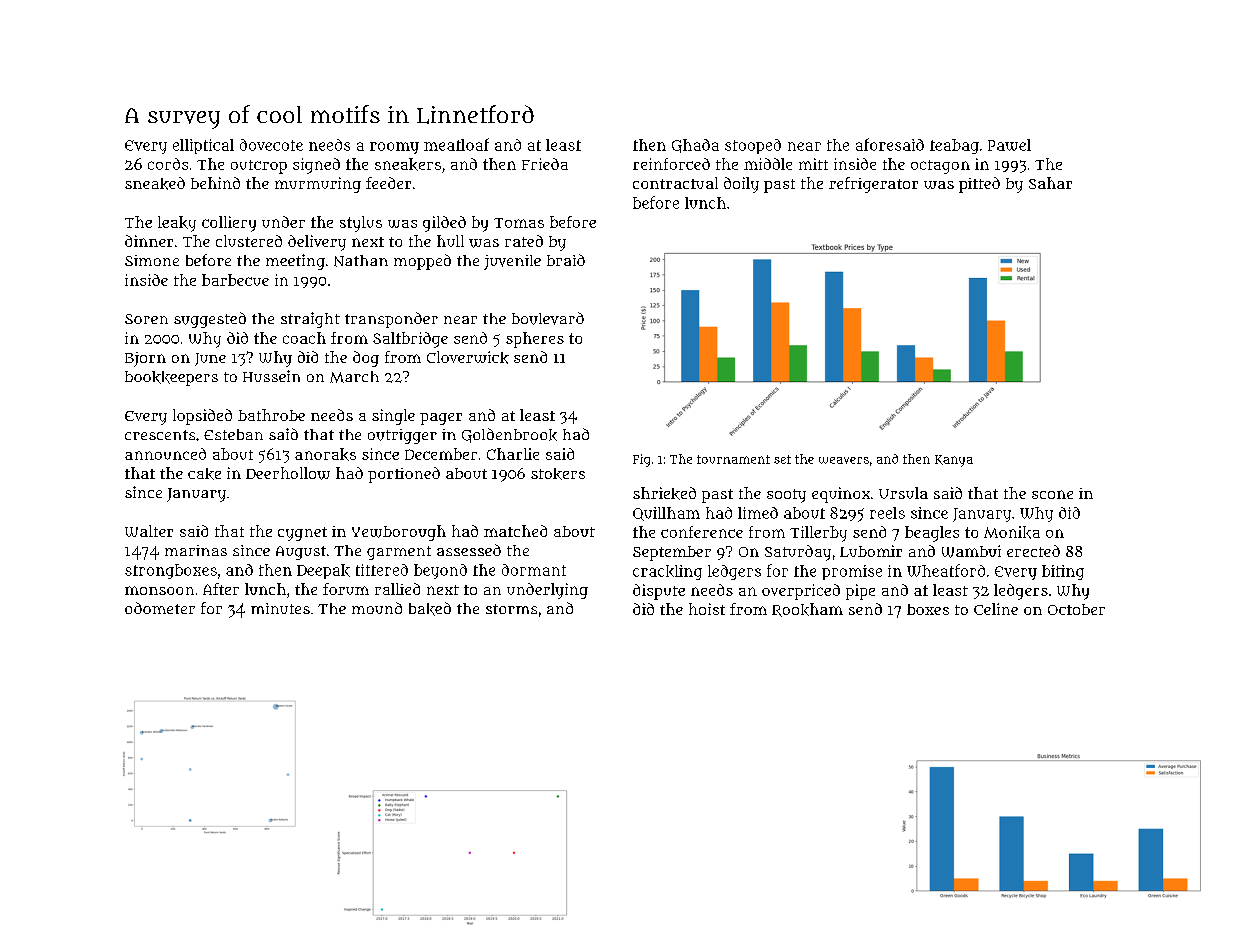  What do you see at coordinates (996, 609) in the image?
I see `Celine` at bounding box center [996, 609].
